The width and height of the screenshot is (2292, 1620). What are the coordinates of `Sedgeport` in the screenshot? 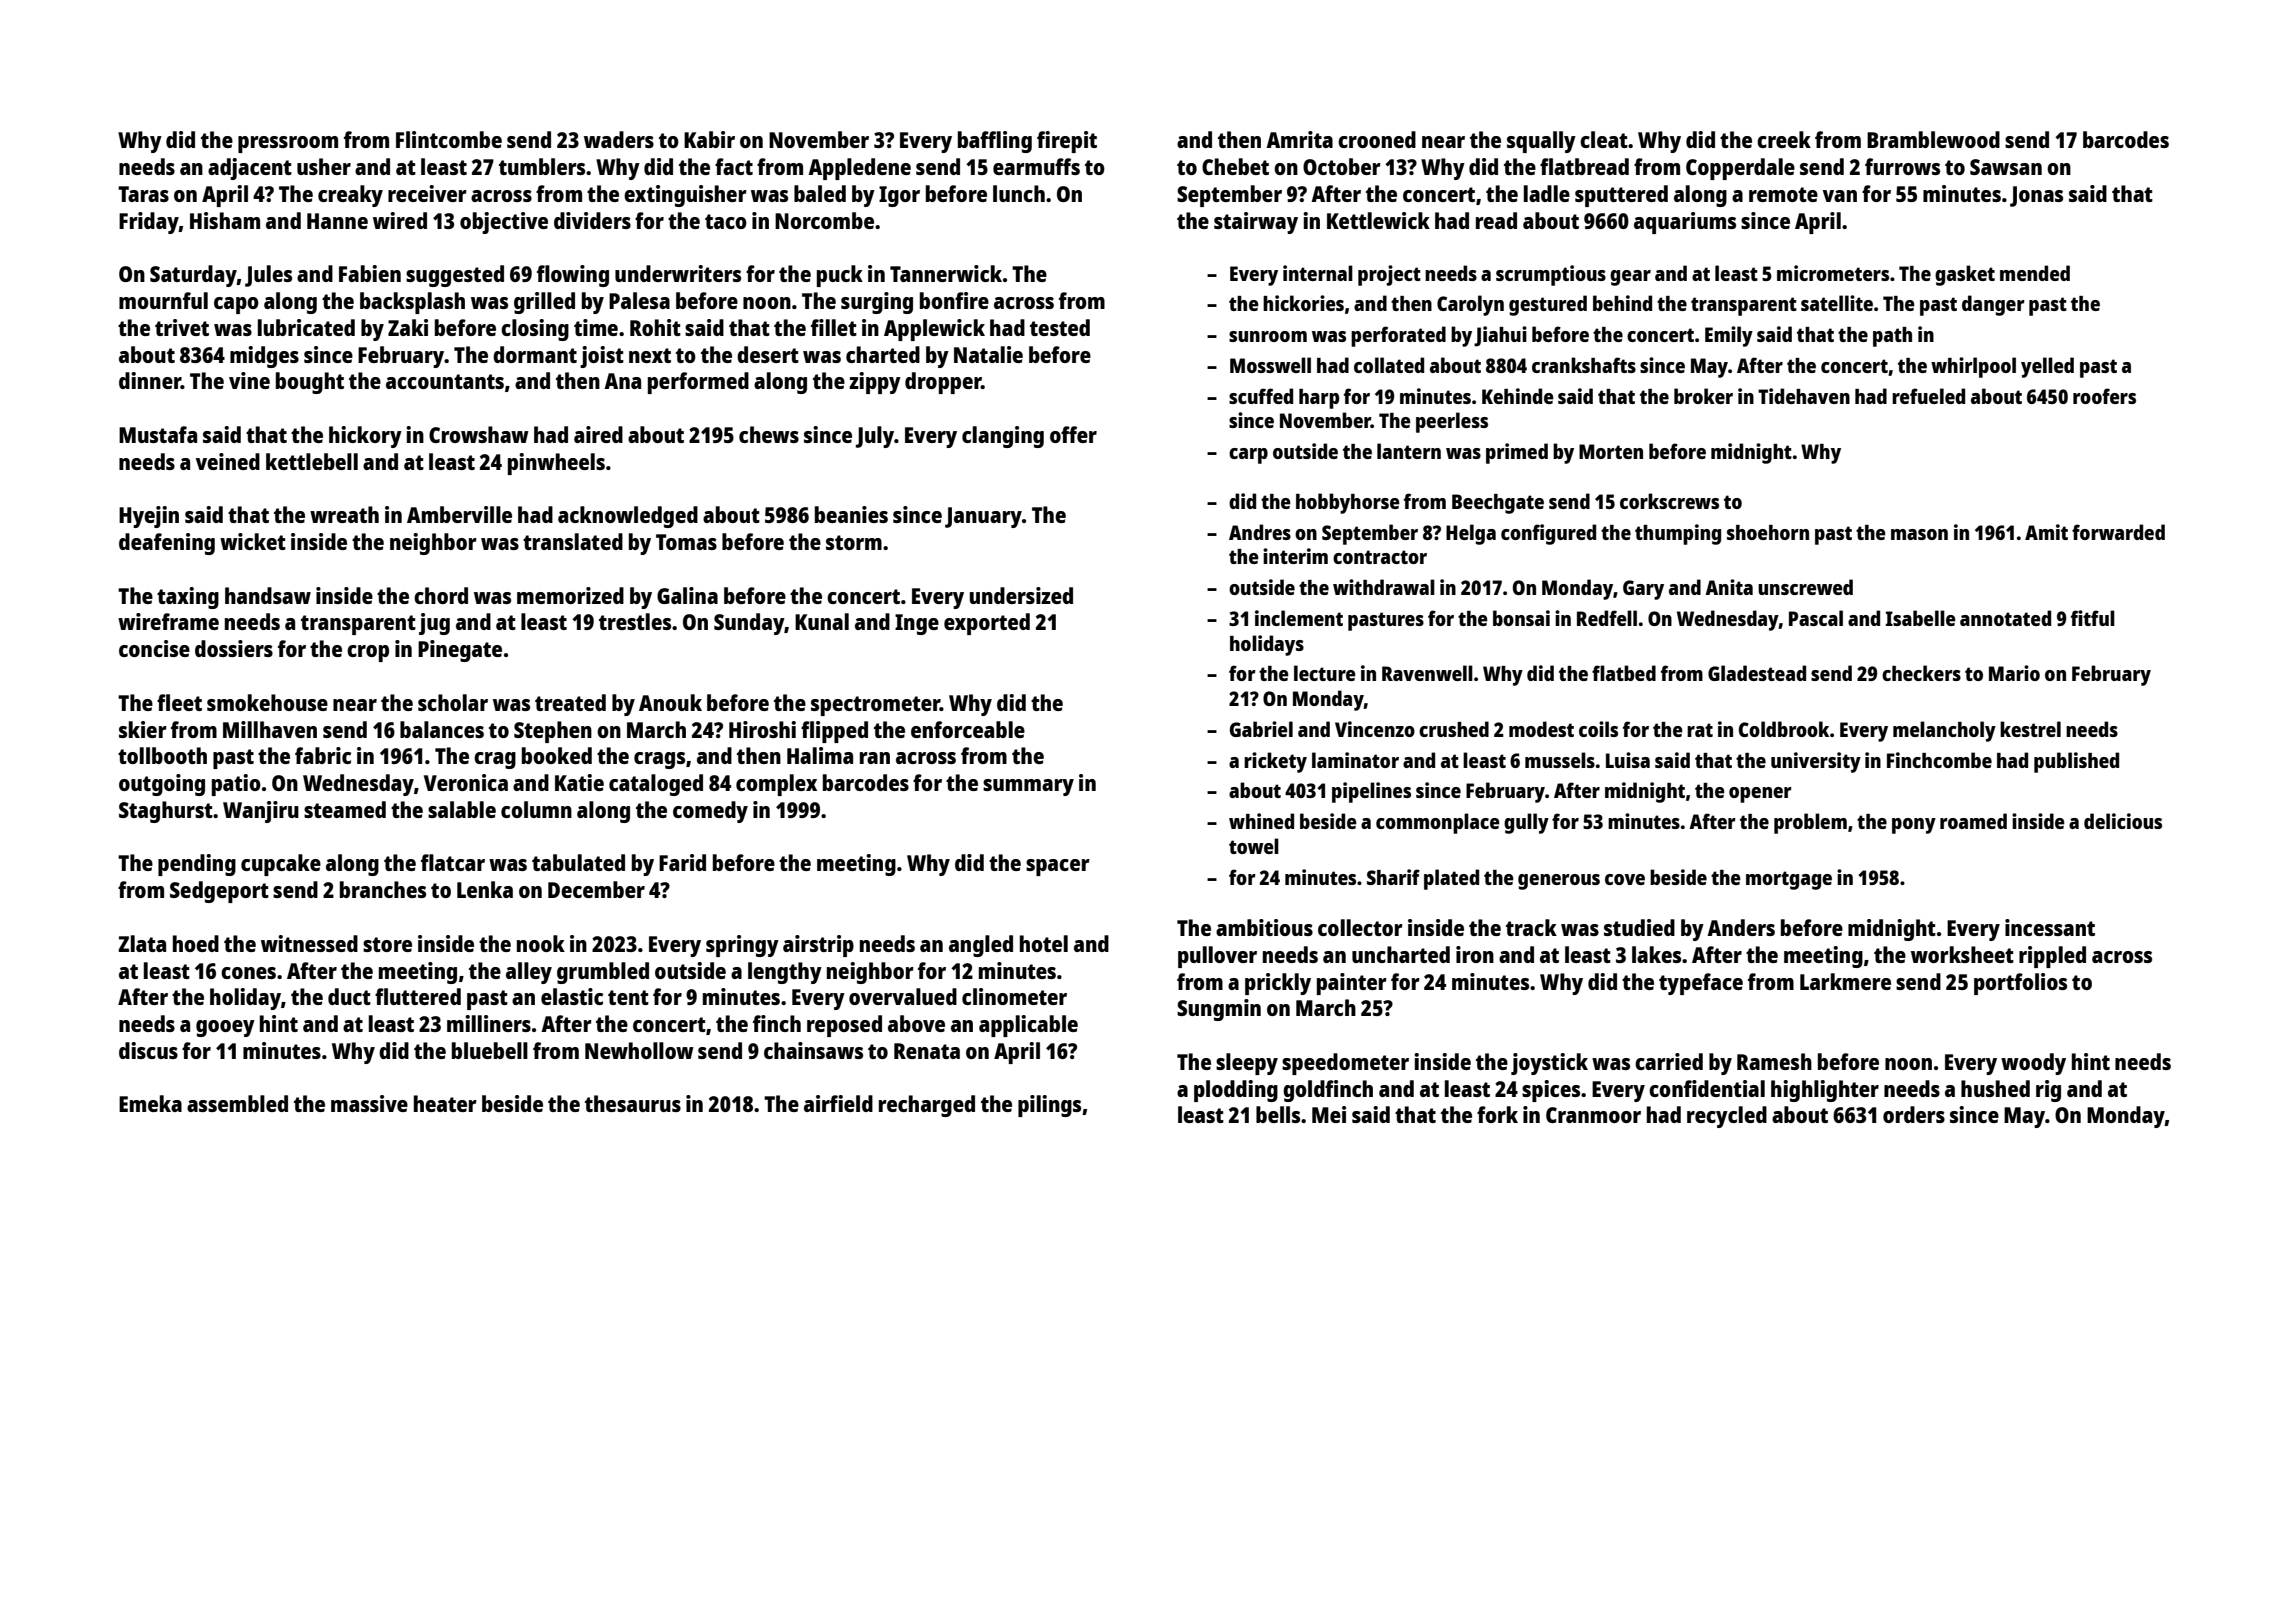 It's located at (219, 892).
